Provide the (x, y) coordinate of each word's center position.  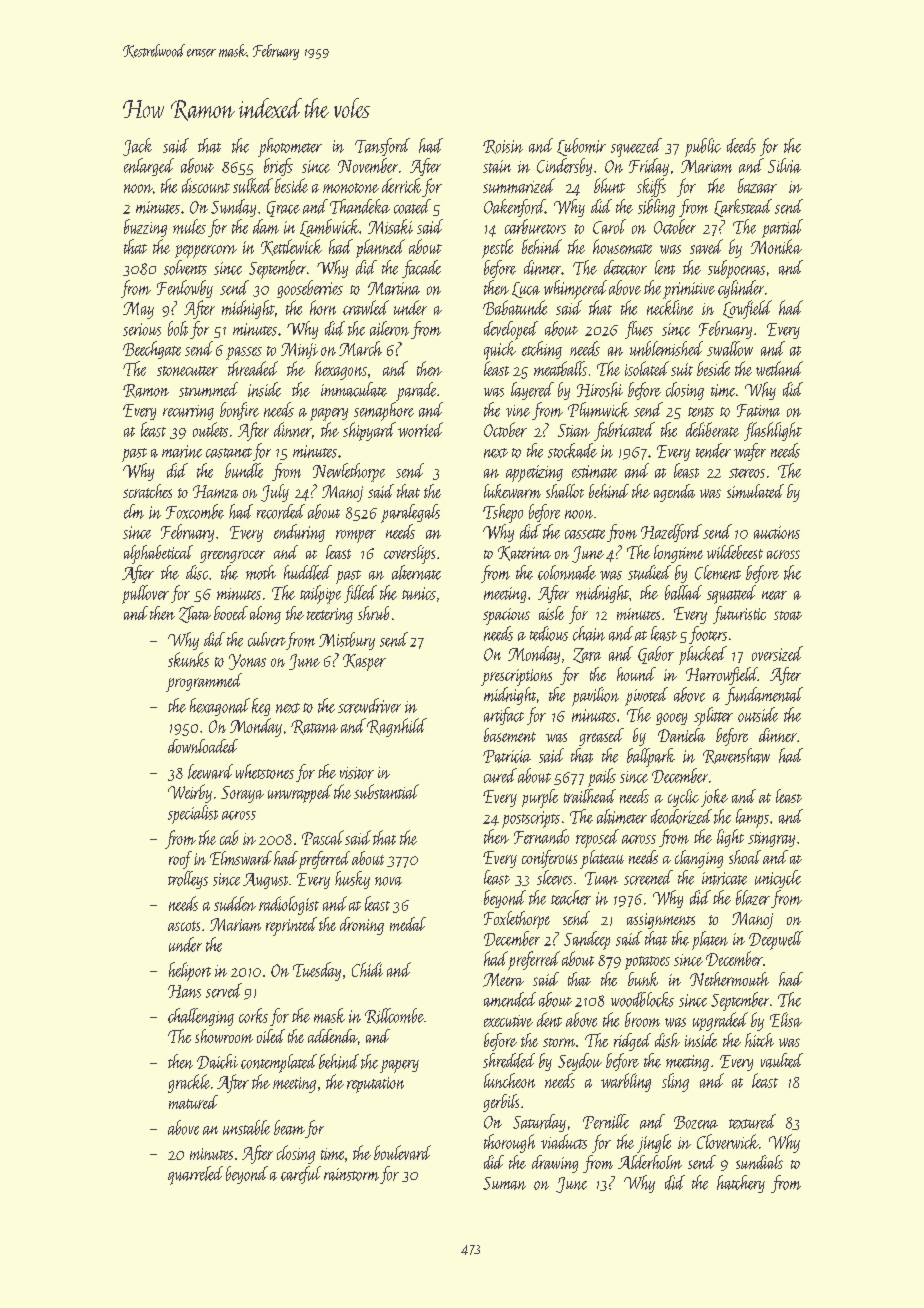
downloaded (203, 746)
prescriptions (516, 677)
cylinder (741, 289)
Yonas (247, 662)
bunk (643, 979)
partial (782, 228)
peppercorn (206, 251)
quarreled (195, 1175)
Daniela (681, 735)
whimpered (575, 289)
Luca (526, 290)
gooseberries (310, 289)
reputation (375, 1085)
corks (253, 1015)
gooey (671, 719)
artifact (504, 716)
